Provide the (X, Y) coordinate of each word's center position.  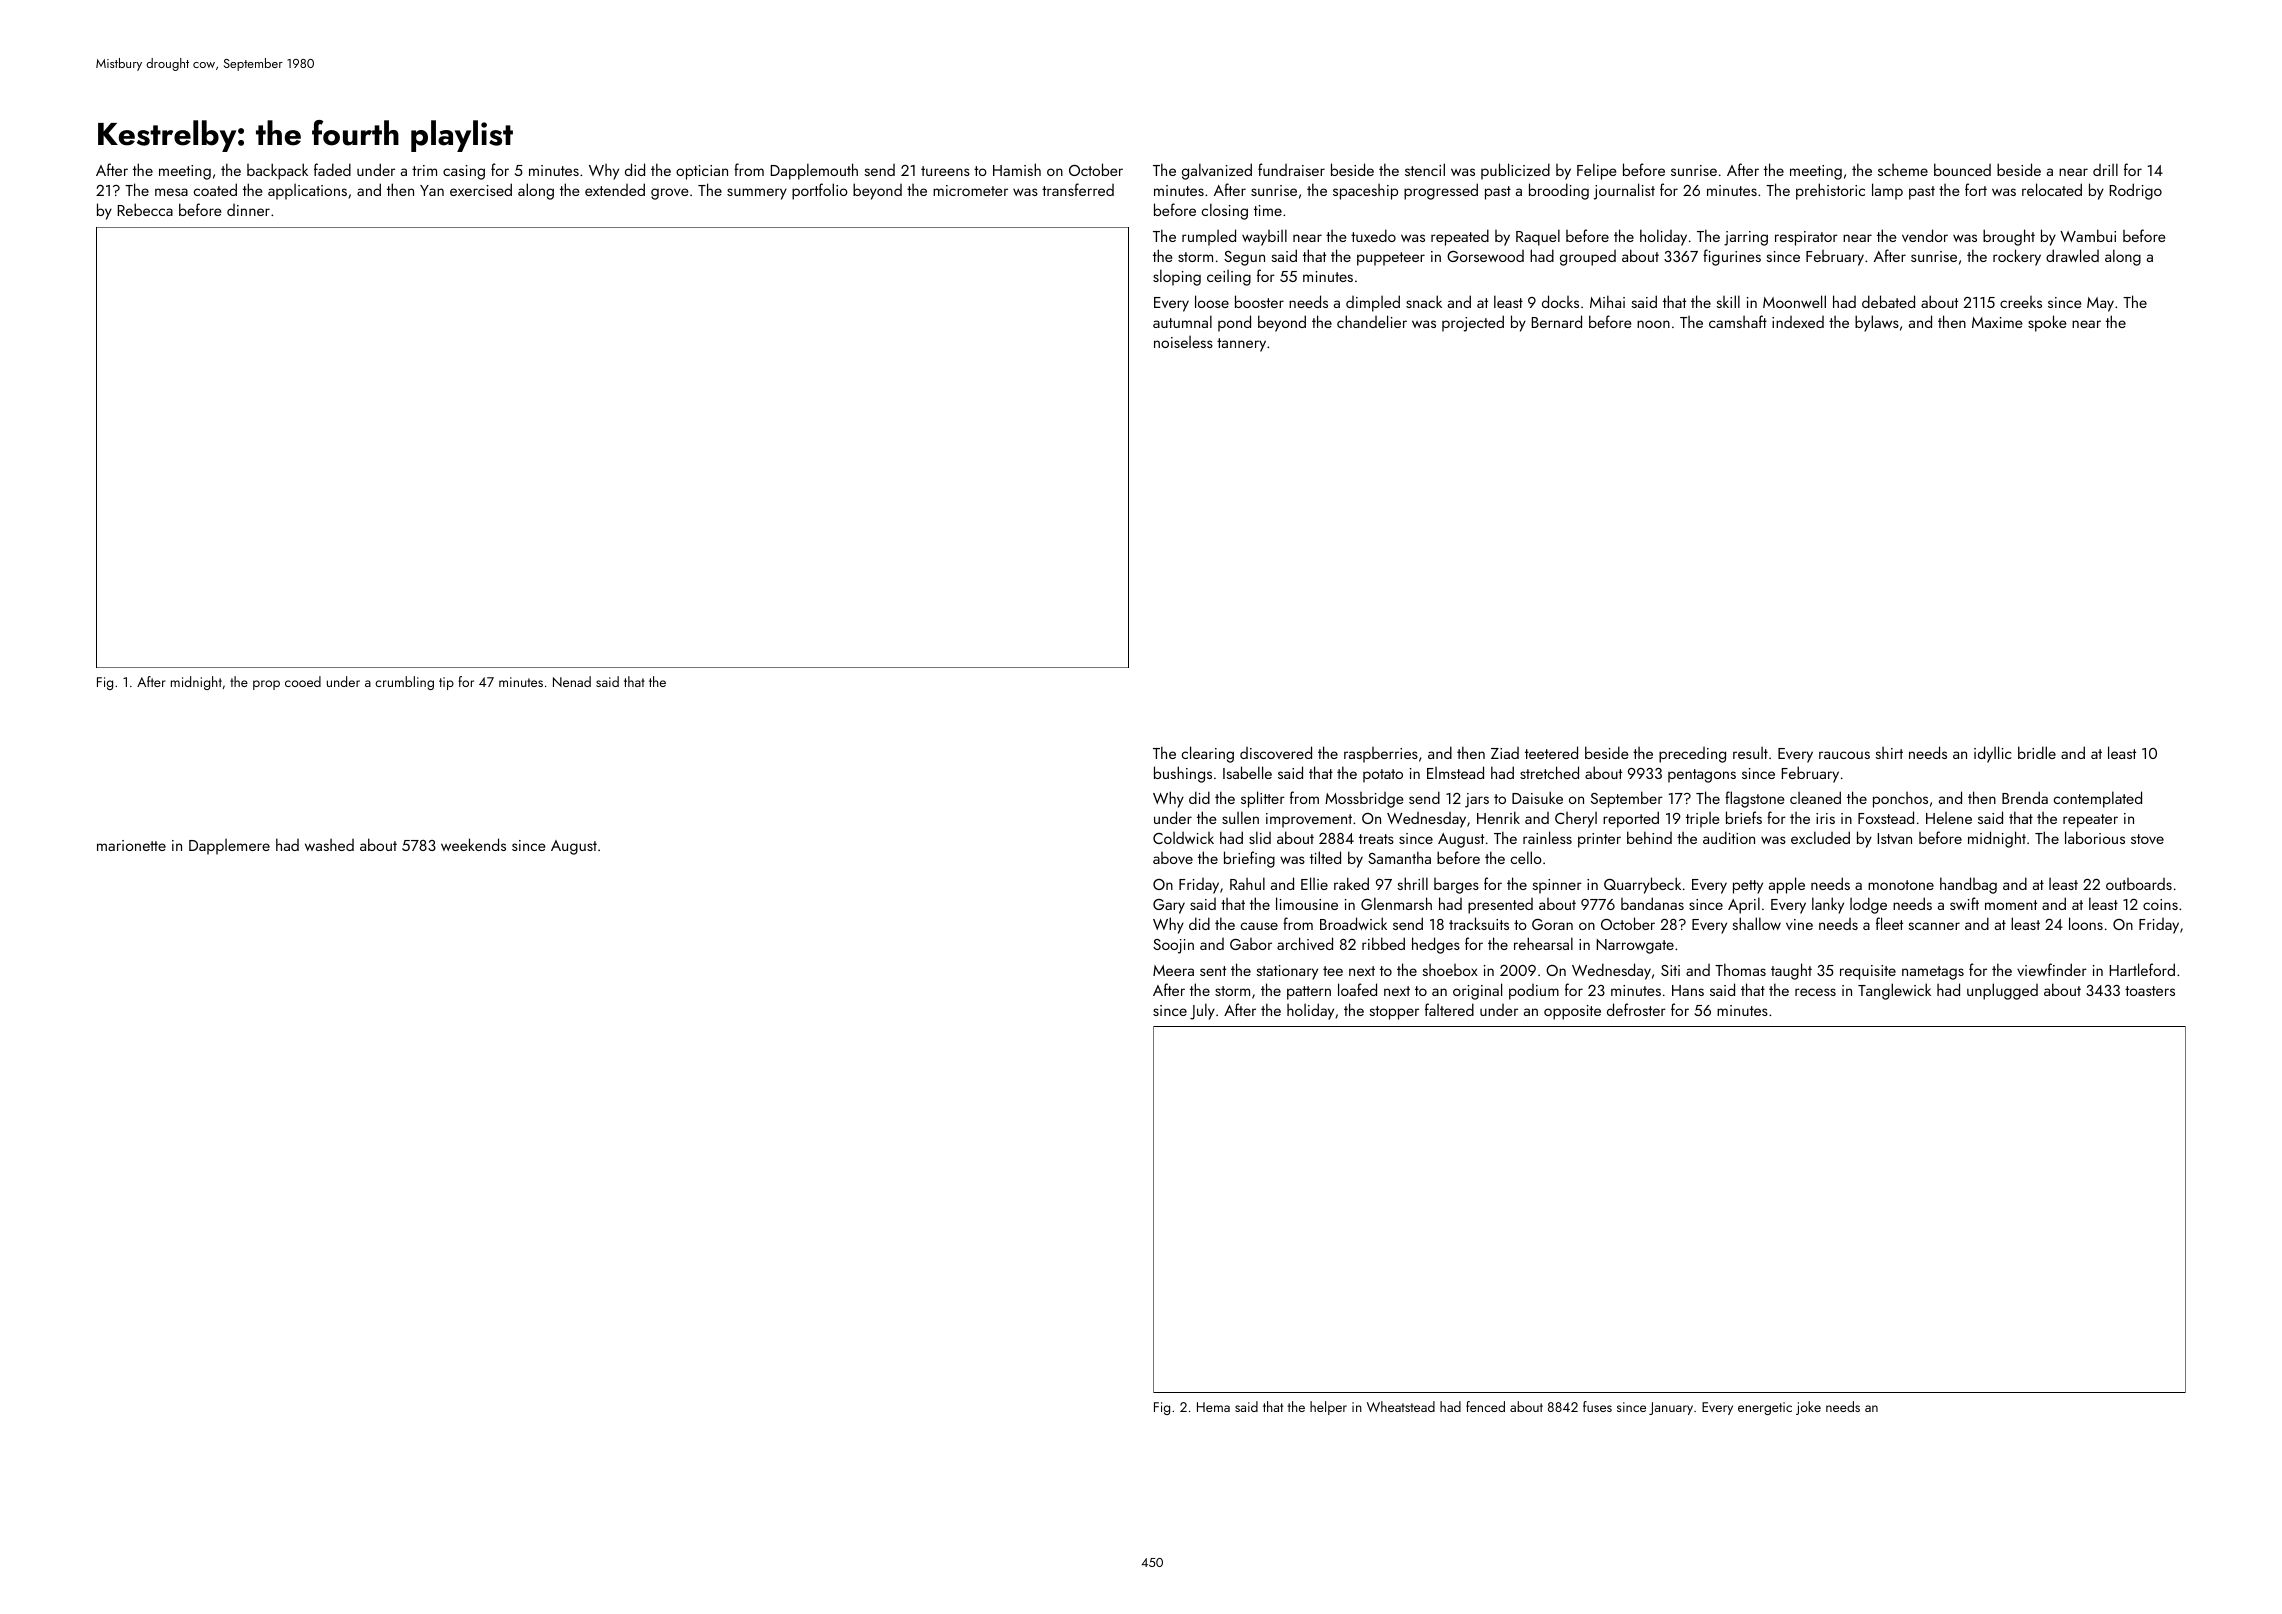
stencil (1425, 169)
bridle (2037, 752)
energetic (1765, 1408)
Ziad (1505, 753)
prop (266, 685)
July (1202, 1011)
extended (615, 189)
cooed (303, 681)
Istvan (1895, 838)
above (1173, 858)
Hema (1213, 1407)
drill (2105, 169)
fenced (1485, 1406)
